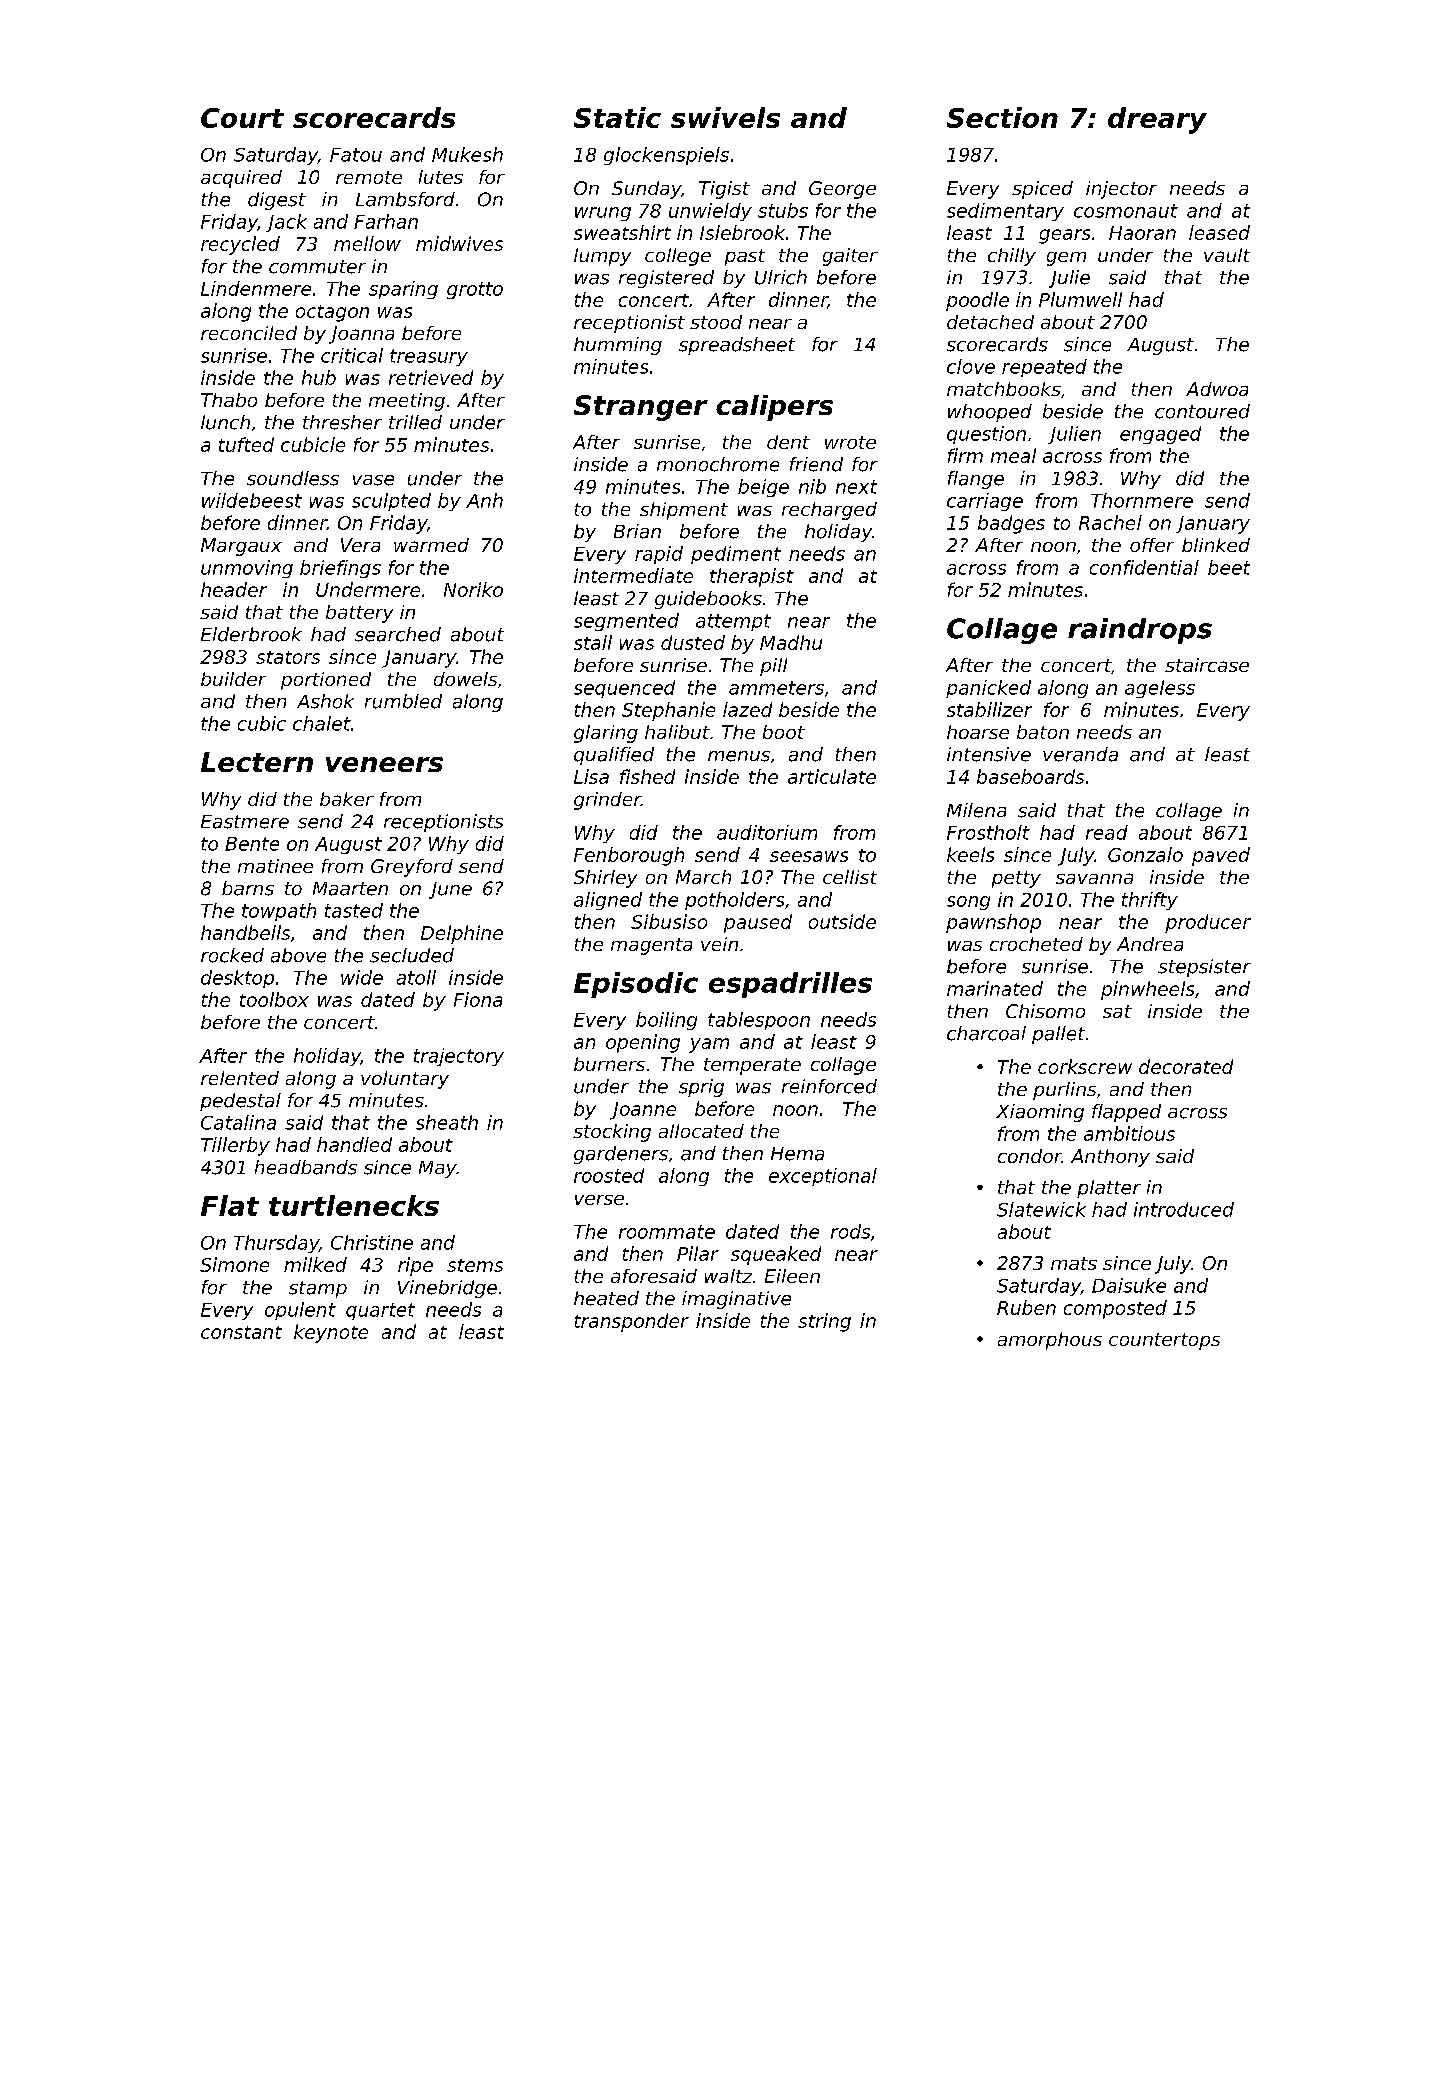  I want to click on repeated, so click(1044, 368).
